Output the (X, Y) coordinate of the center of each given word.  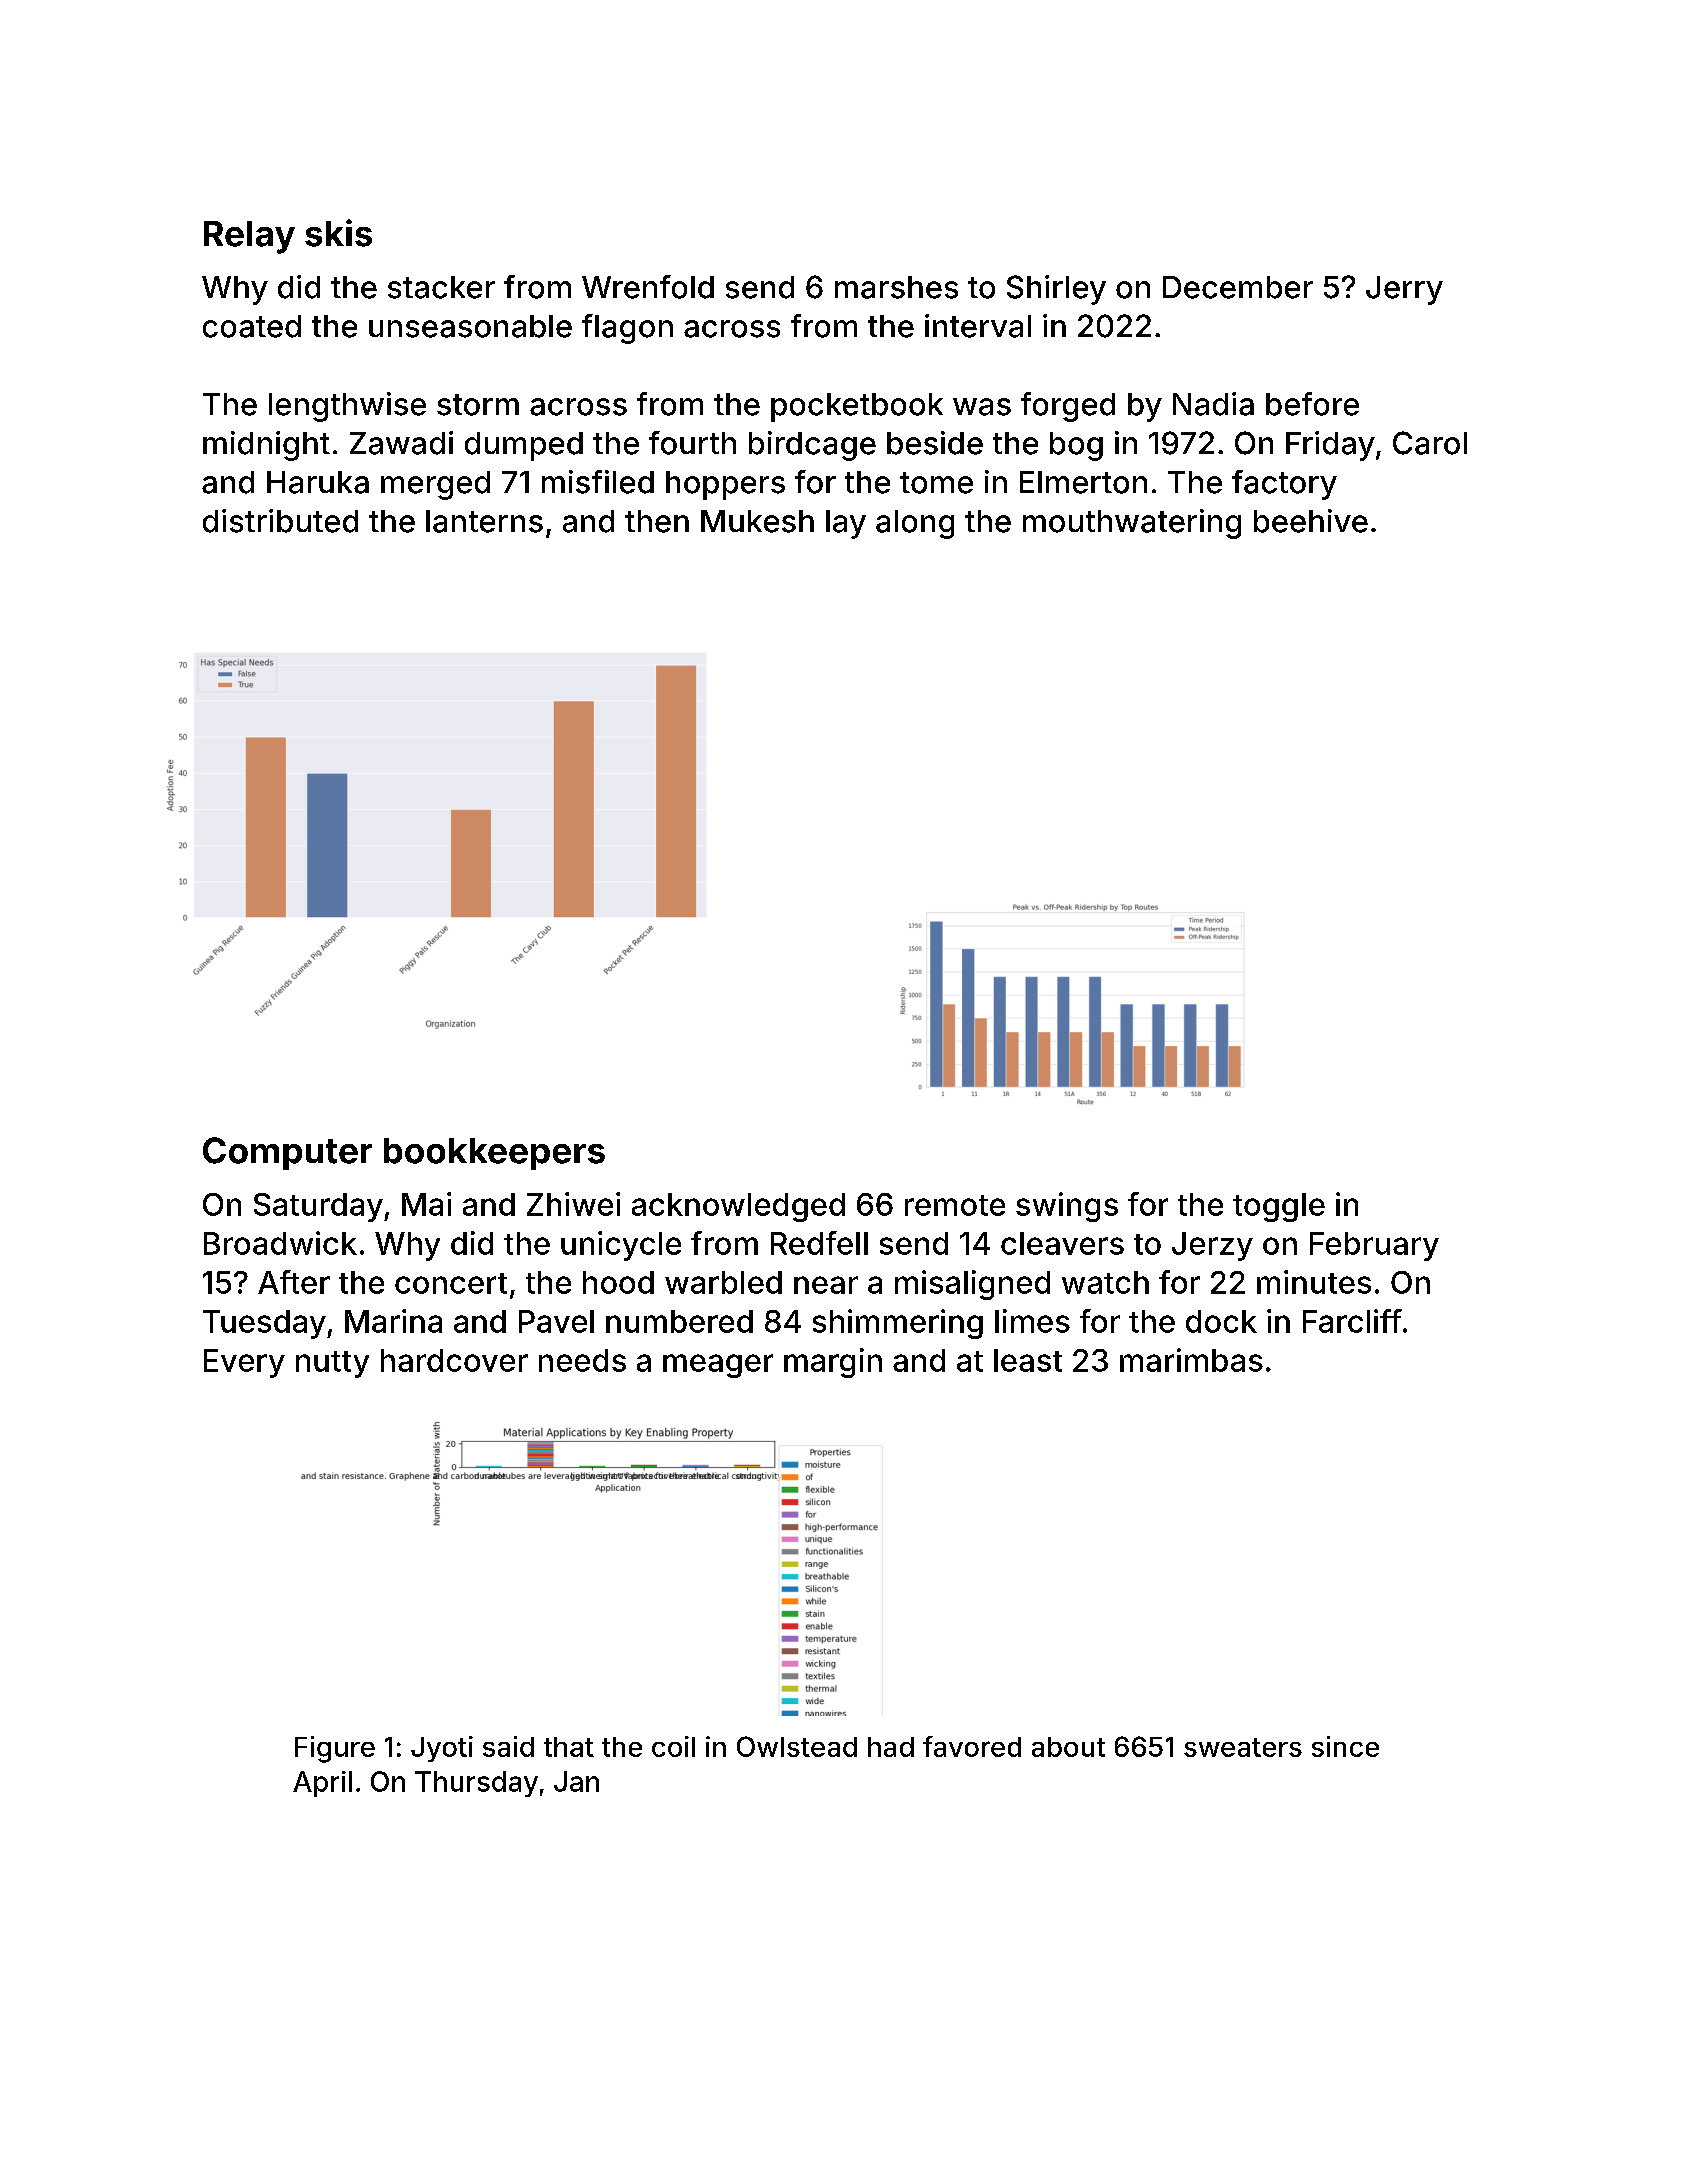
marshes (896, 287)
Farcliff (1352, 1321)
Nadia (1213, 404)
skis (338, 233)
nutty (332, 1364)
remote (955, 1205)
